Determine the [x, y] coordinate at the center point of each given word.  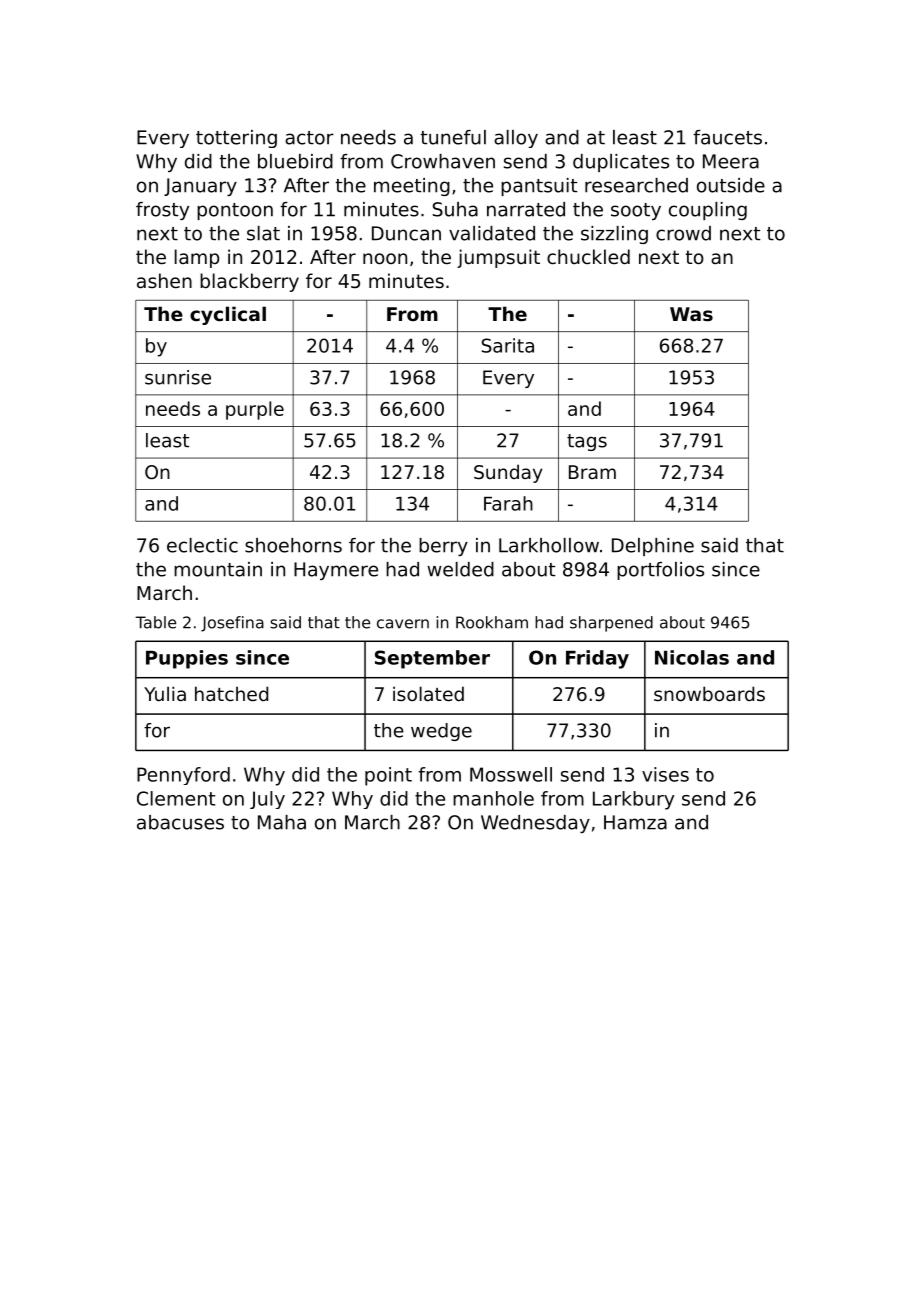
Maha [282, 822]
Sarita [508, 345]
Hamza [635, 822]
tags [587, 442]
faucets [727, 137]
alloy [516, 139]
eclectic [202, 545]
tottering [236, 139]
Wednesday [535, 824]
